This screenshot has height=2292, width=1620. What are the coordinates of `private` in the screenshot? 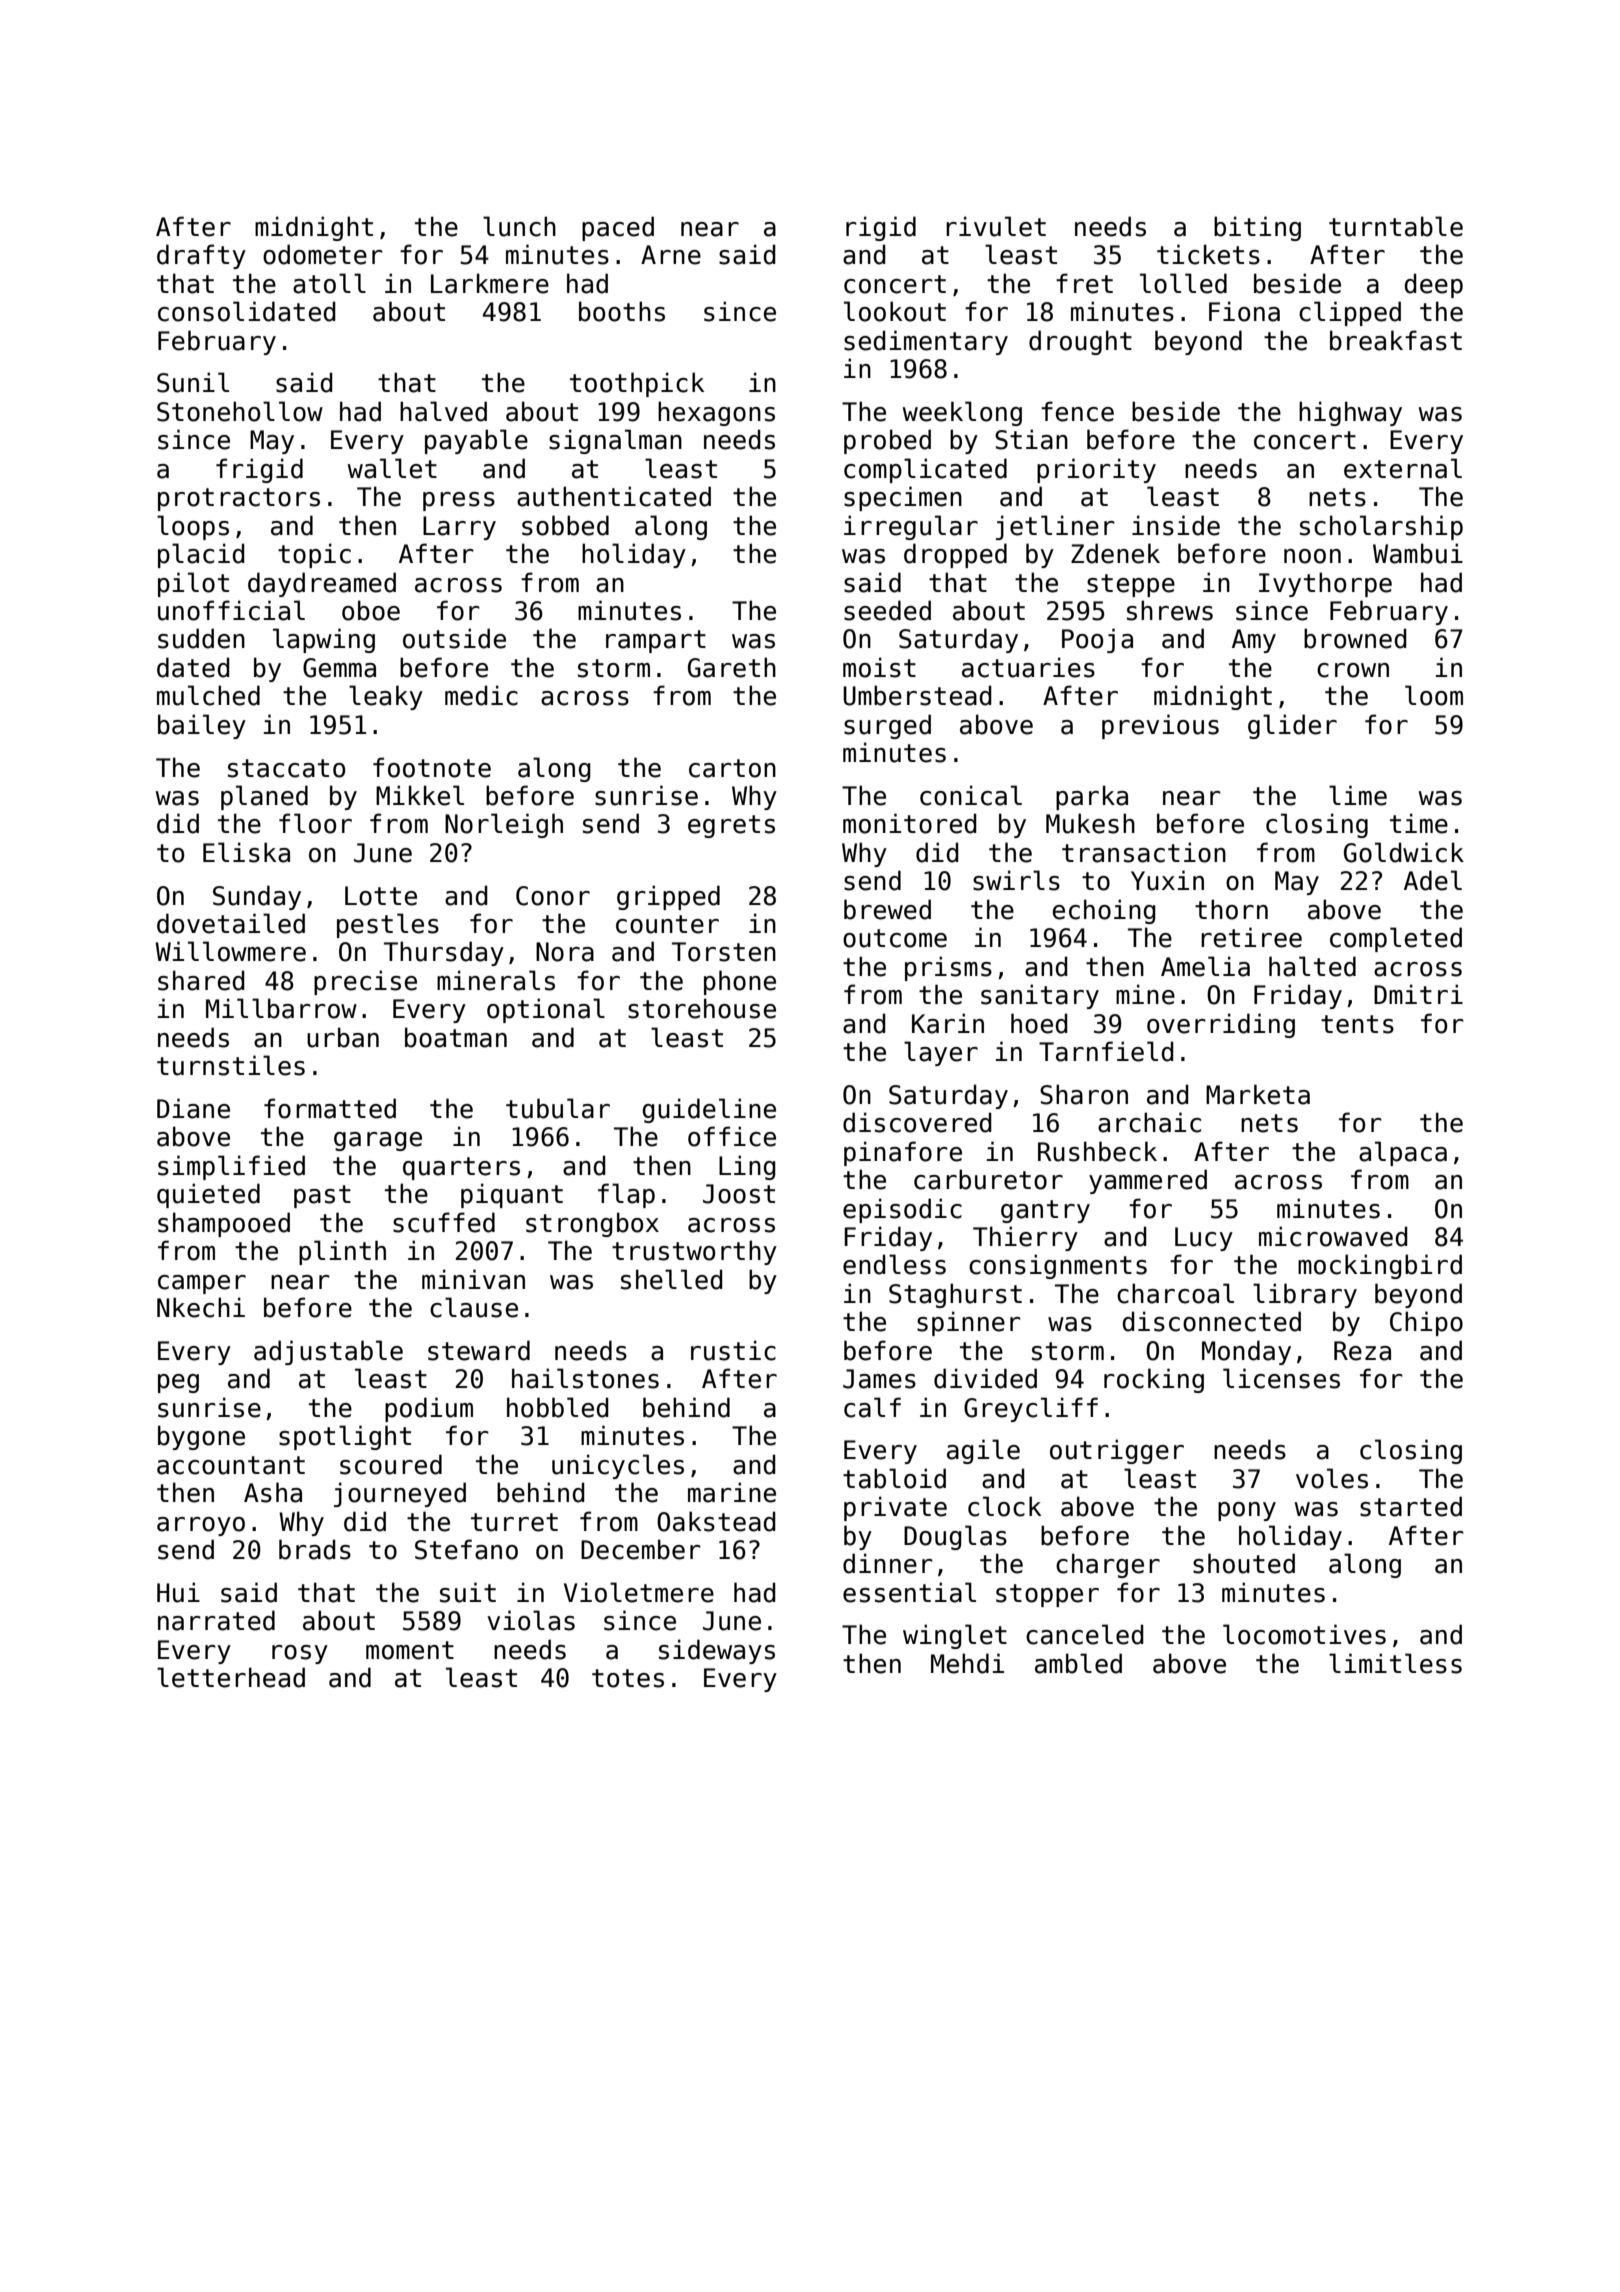 It's located at (895, 1508).
